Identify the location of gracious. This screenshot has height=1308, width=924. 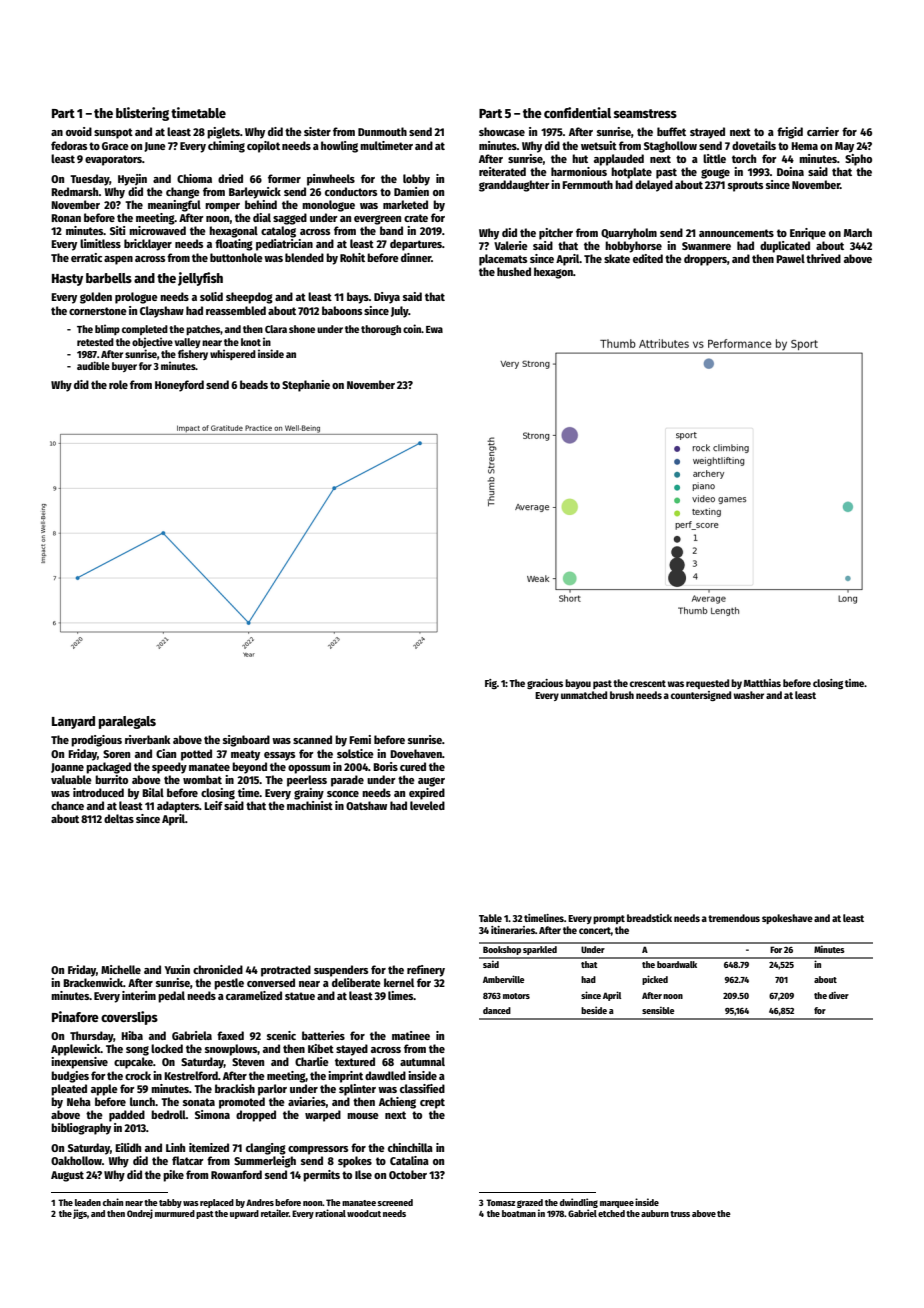
(545, 684).
